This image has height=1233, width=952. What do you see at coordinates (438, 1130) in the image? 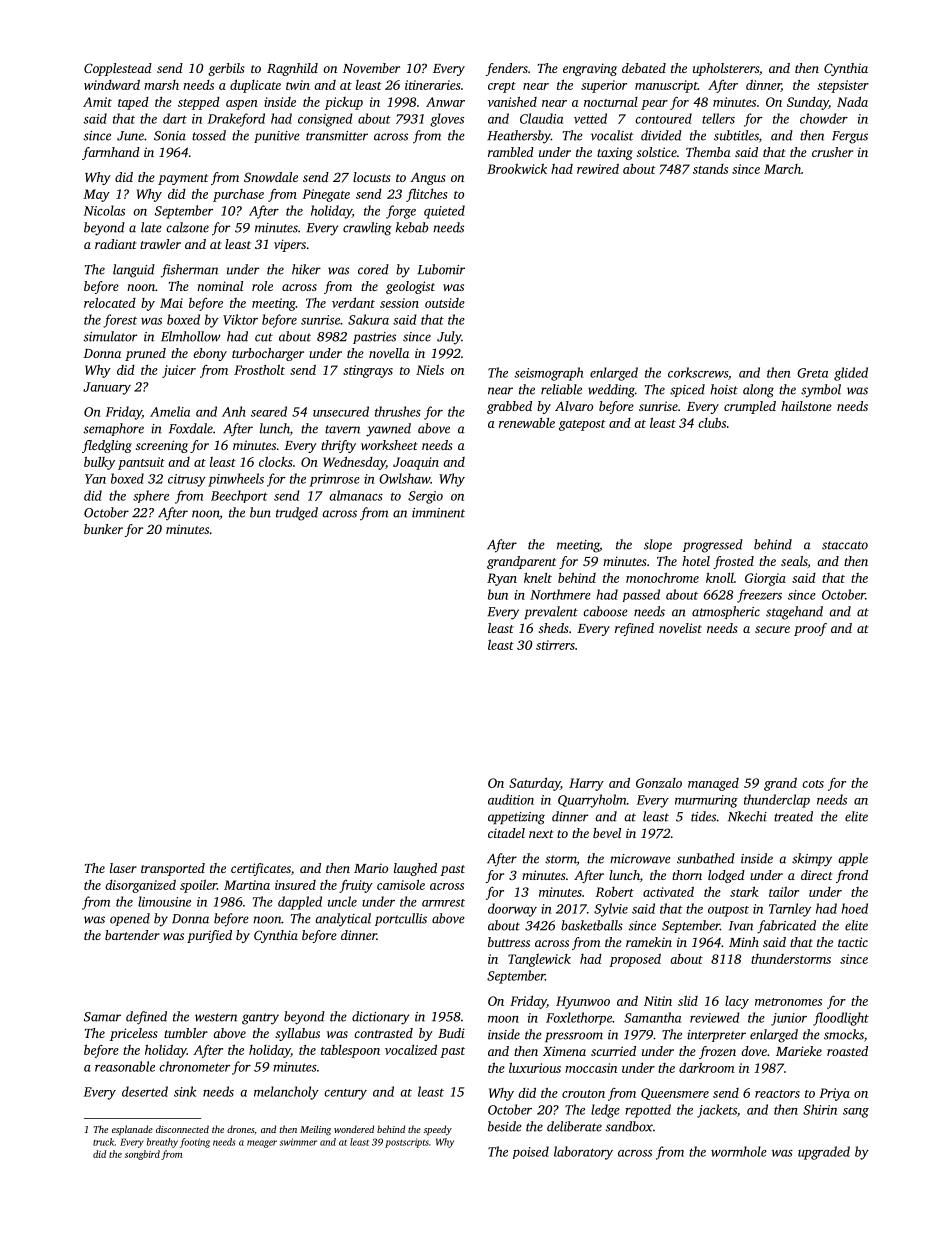
I see `speedy` at bounding box center [438, 1130].
